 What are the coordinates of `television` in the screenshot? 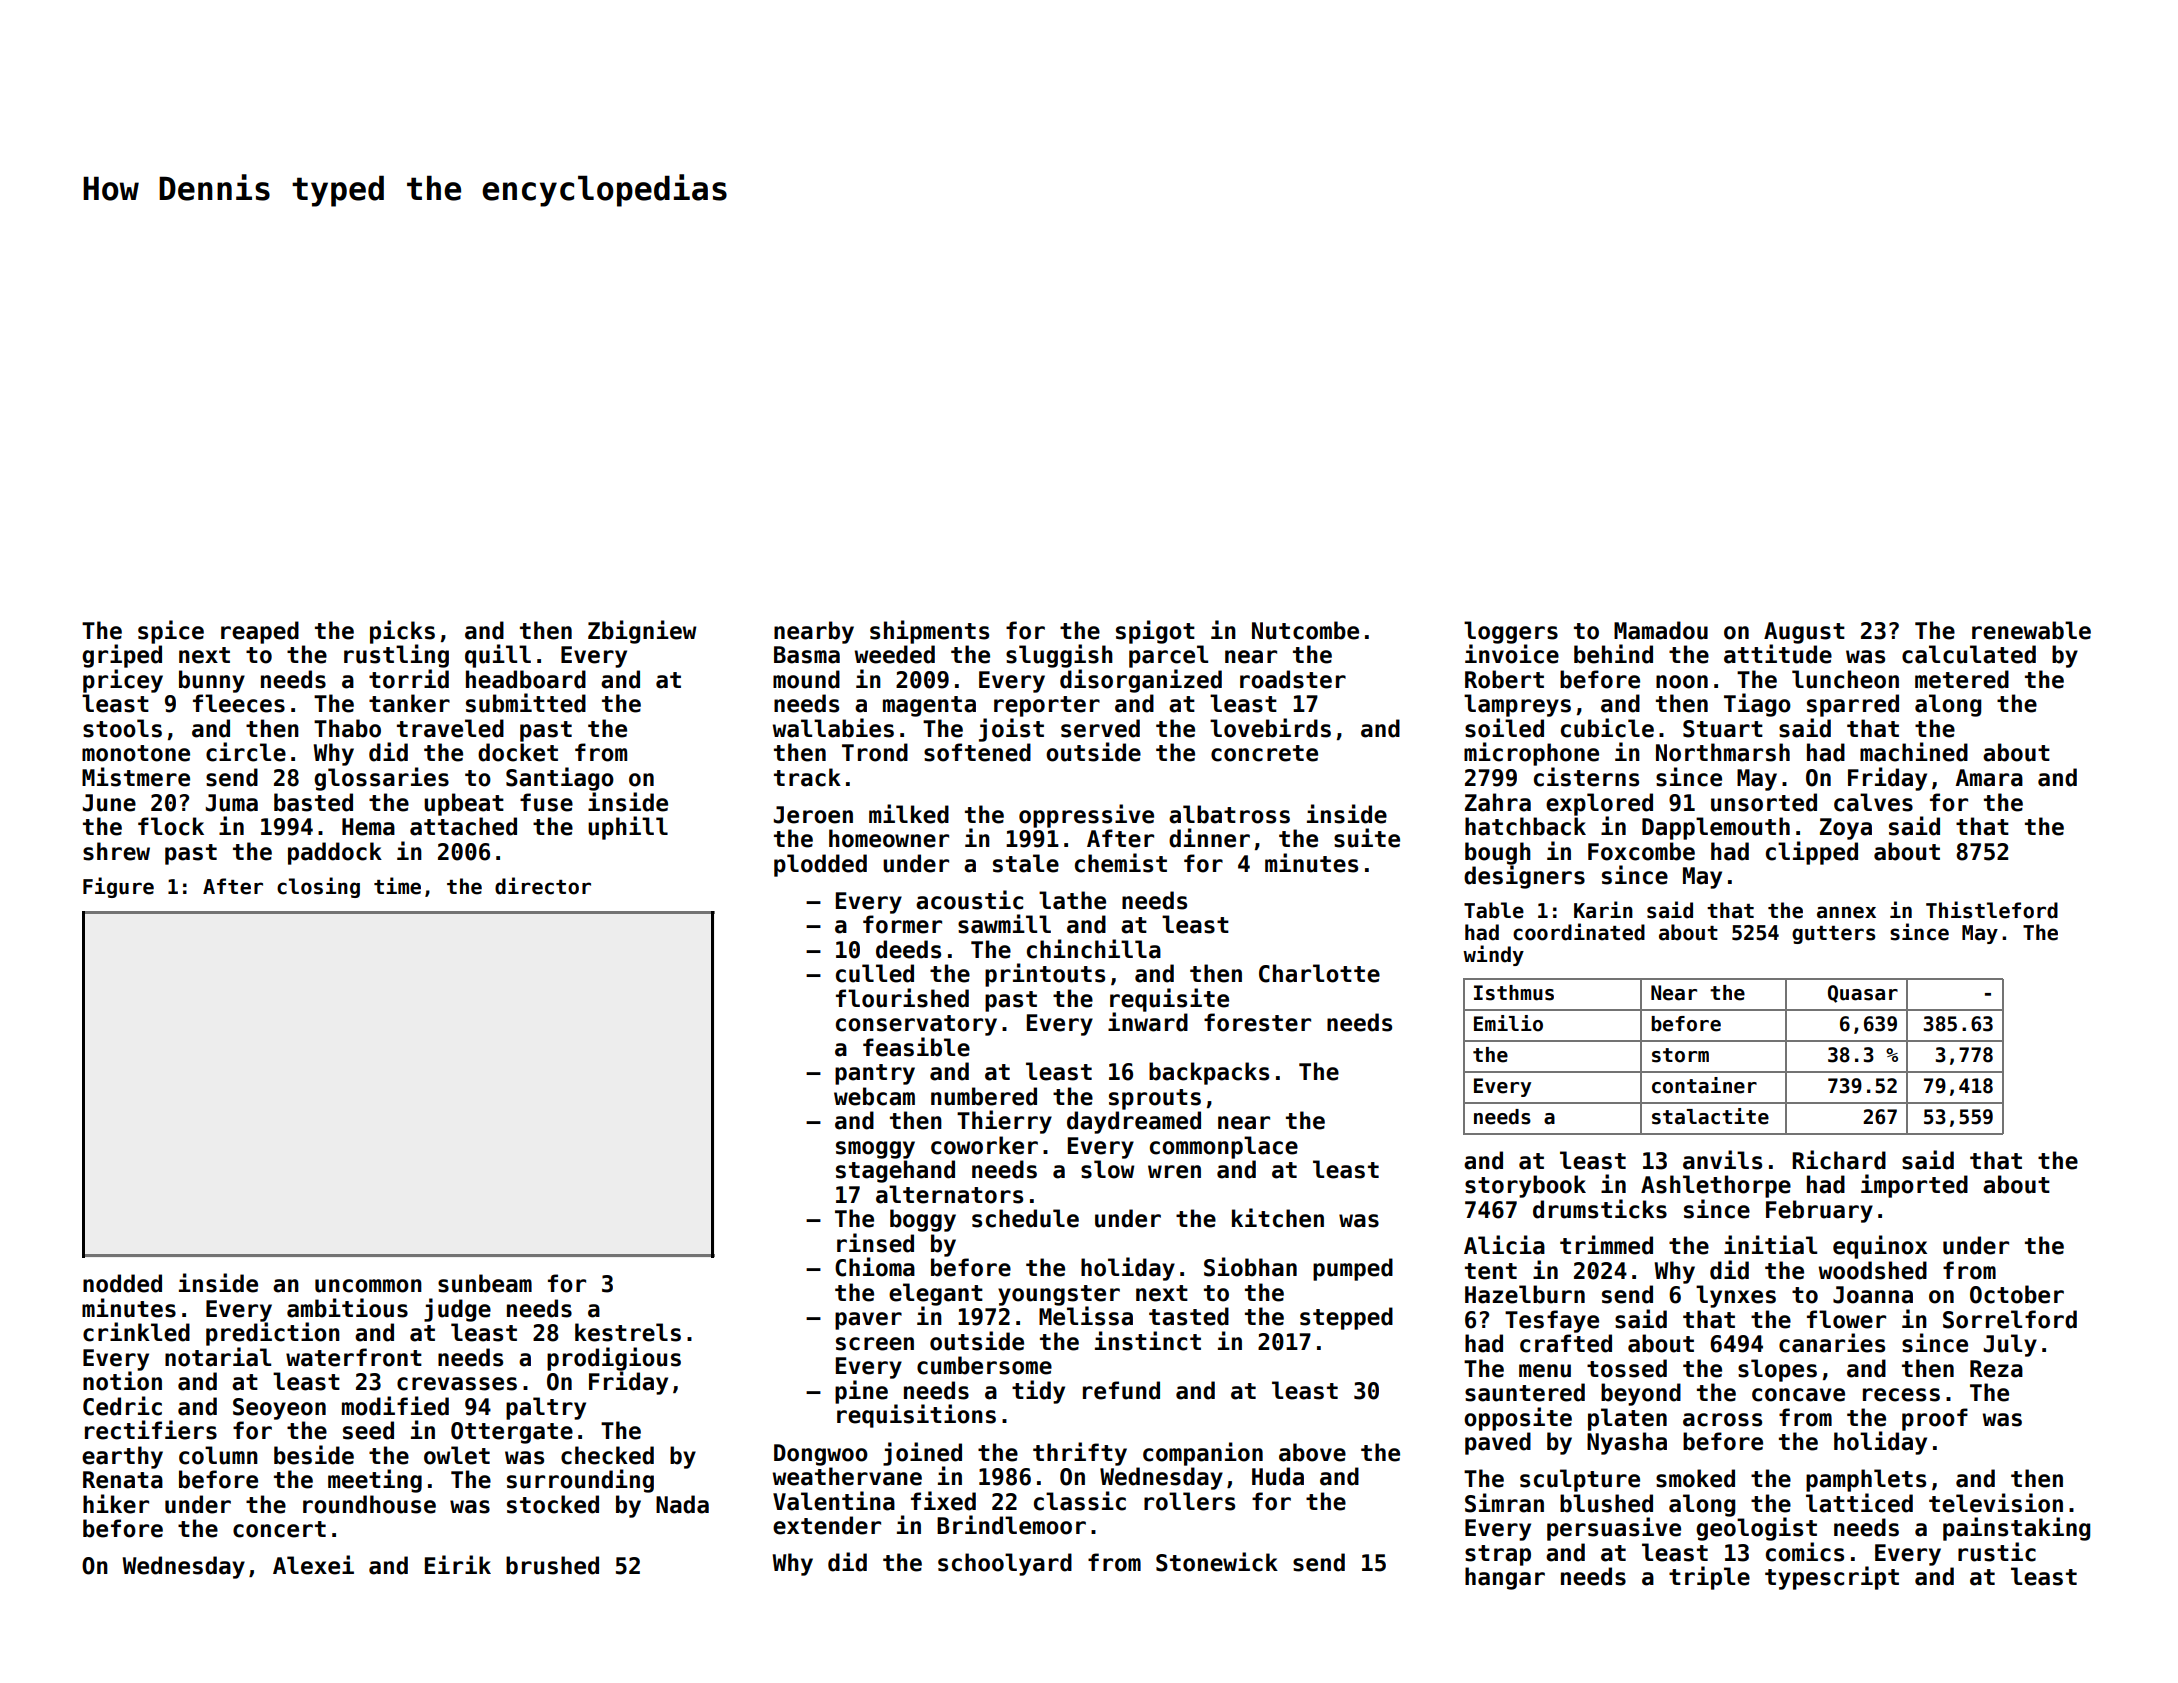 It's located at (1996, 1503).
